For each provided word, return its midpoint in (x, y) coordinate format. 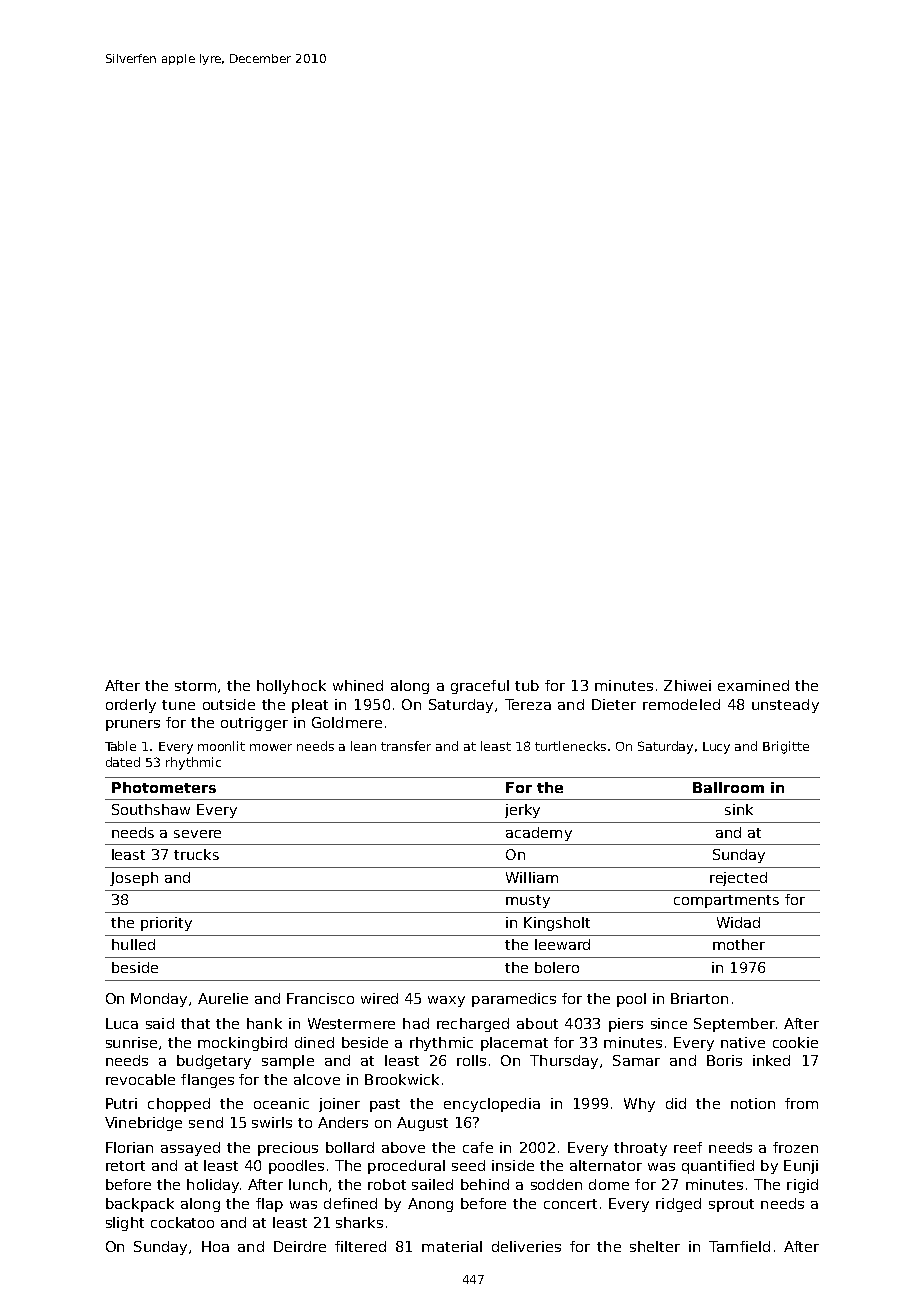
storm (195, 686)
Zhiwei (687, 685)
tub (527, 685)
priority (166, 924)
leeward (562, 944)
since (669, 1023)
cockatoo (182, 1222)
